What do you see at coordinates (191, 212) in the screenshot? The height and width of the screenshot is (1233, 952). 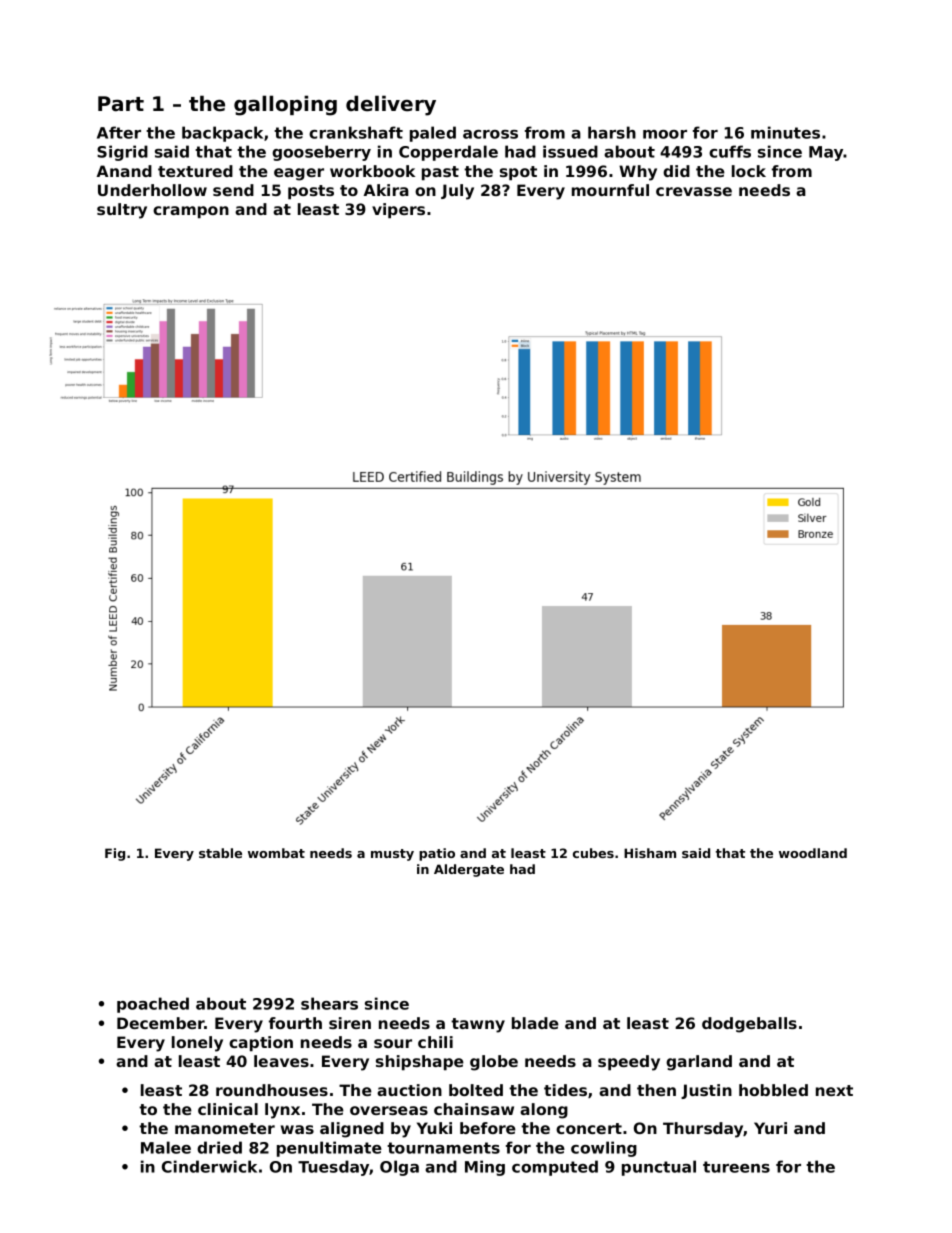 I see `crampon` at bounding box center [191, 212].
